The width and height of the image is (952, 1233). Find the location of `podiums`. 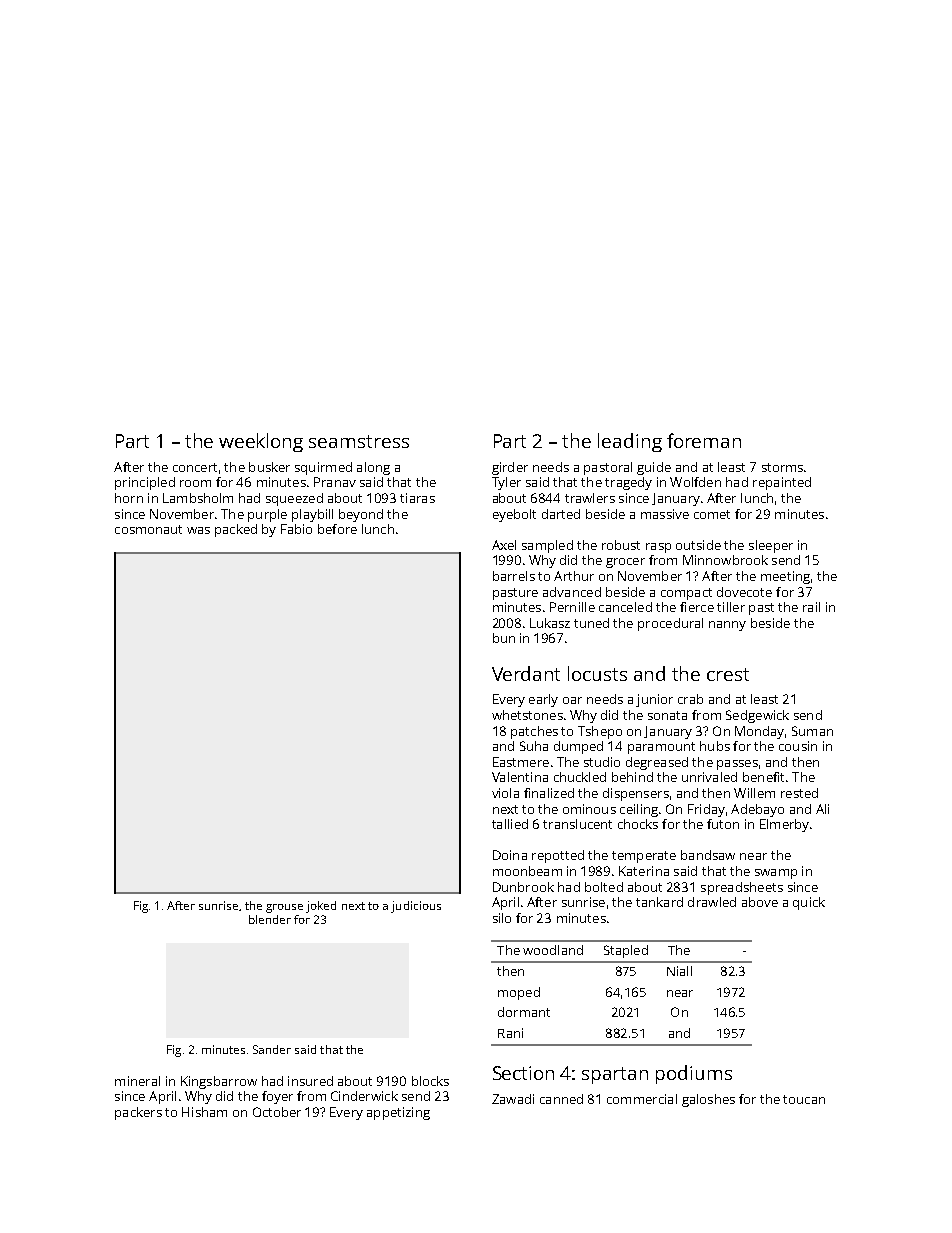

podiums is located at coordinates (694, 1074).
